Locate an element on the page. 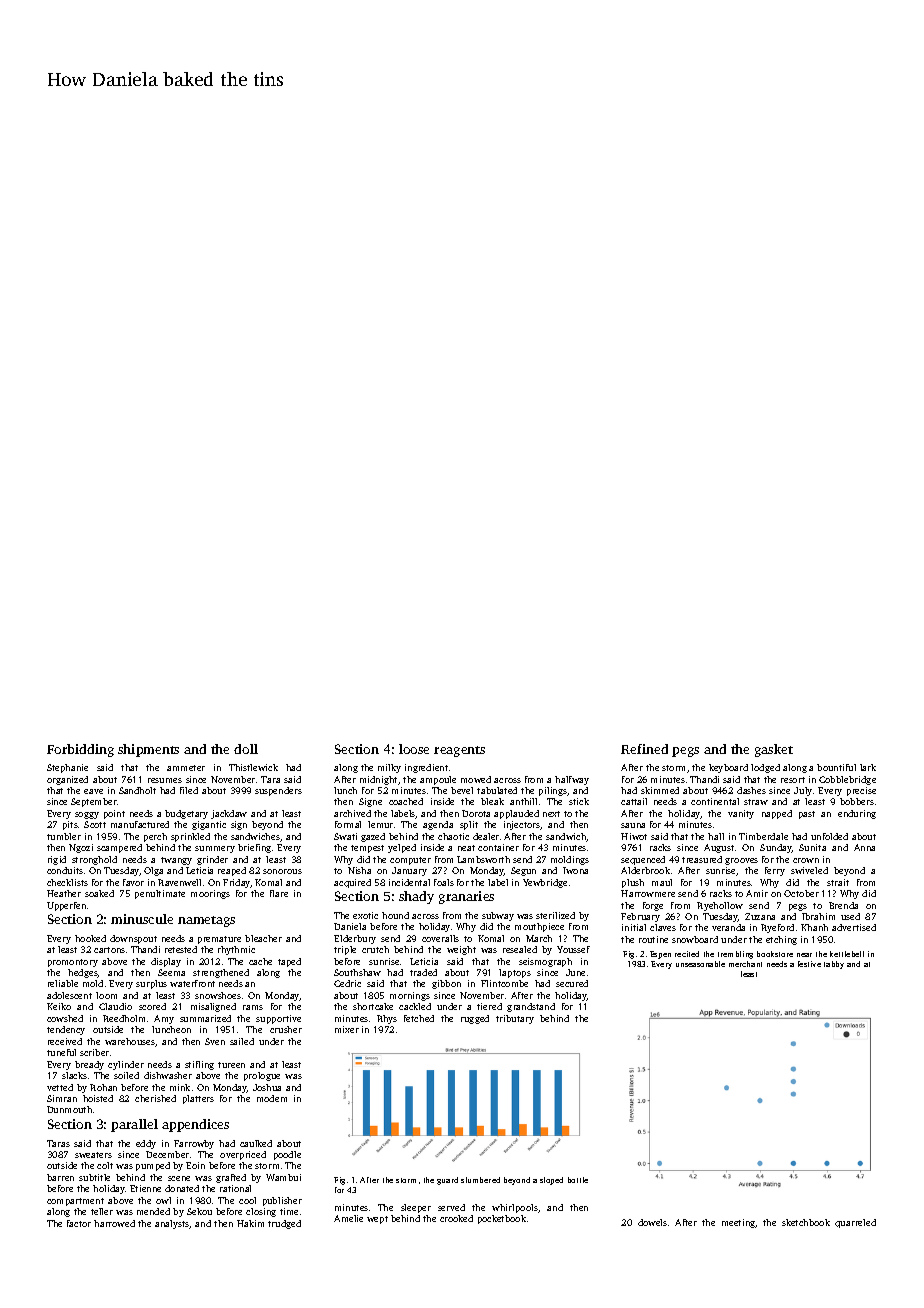  Cobblebridge is located at coordinates (847, 780).
